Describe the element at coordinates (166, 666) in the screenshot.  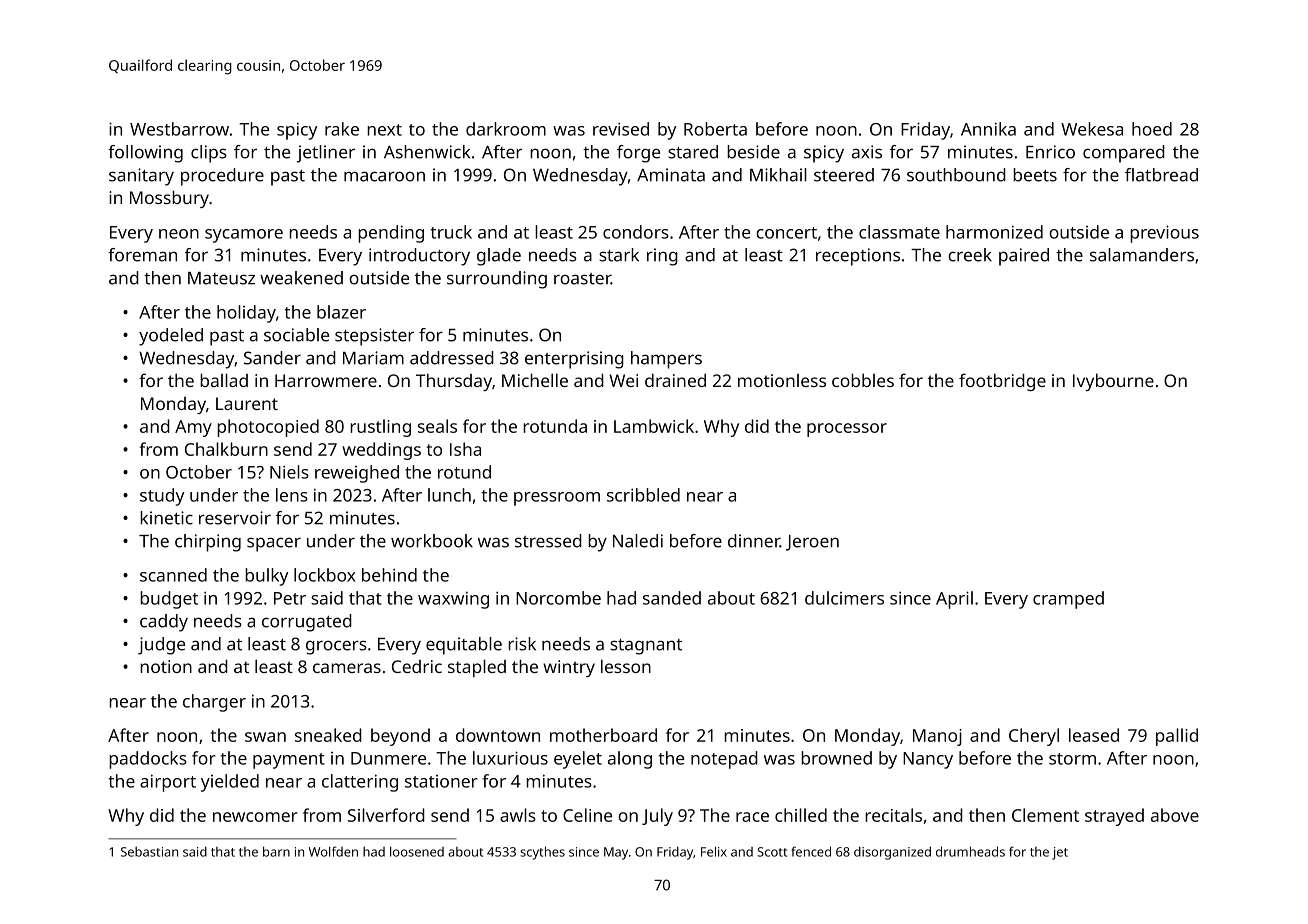
I see `notion` at that location.
